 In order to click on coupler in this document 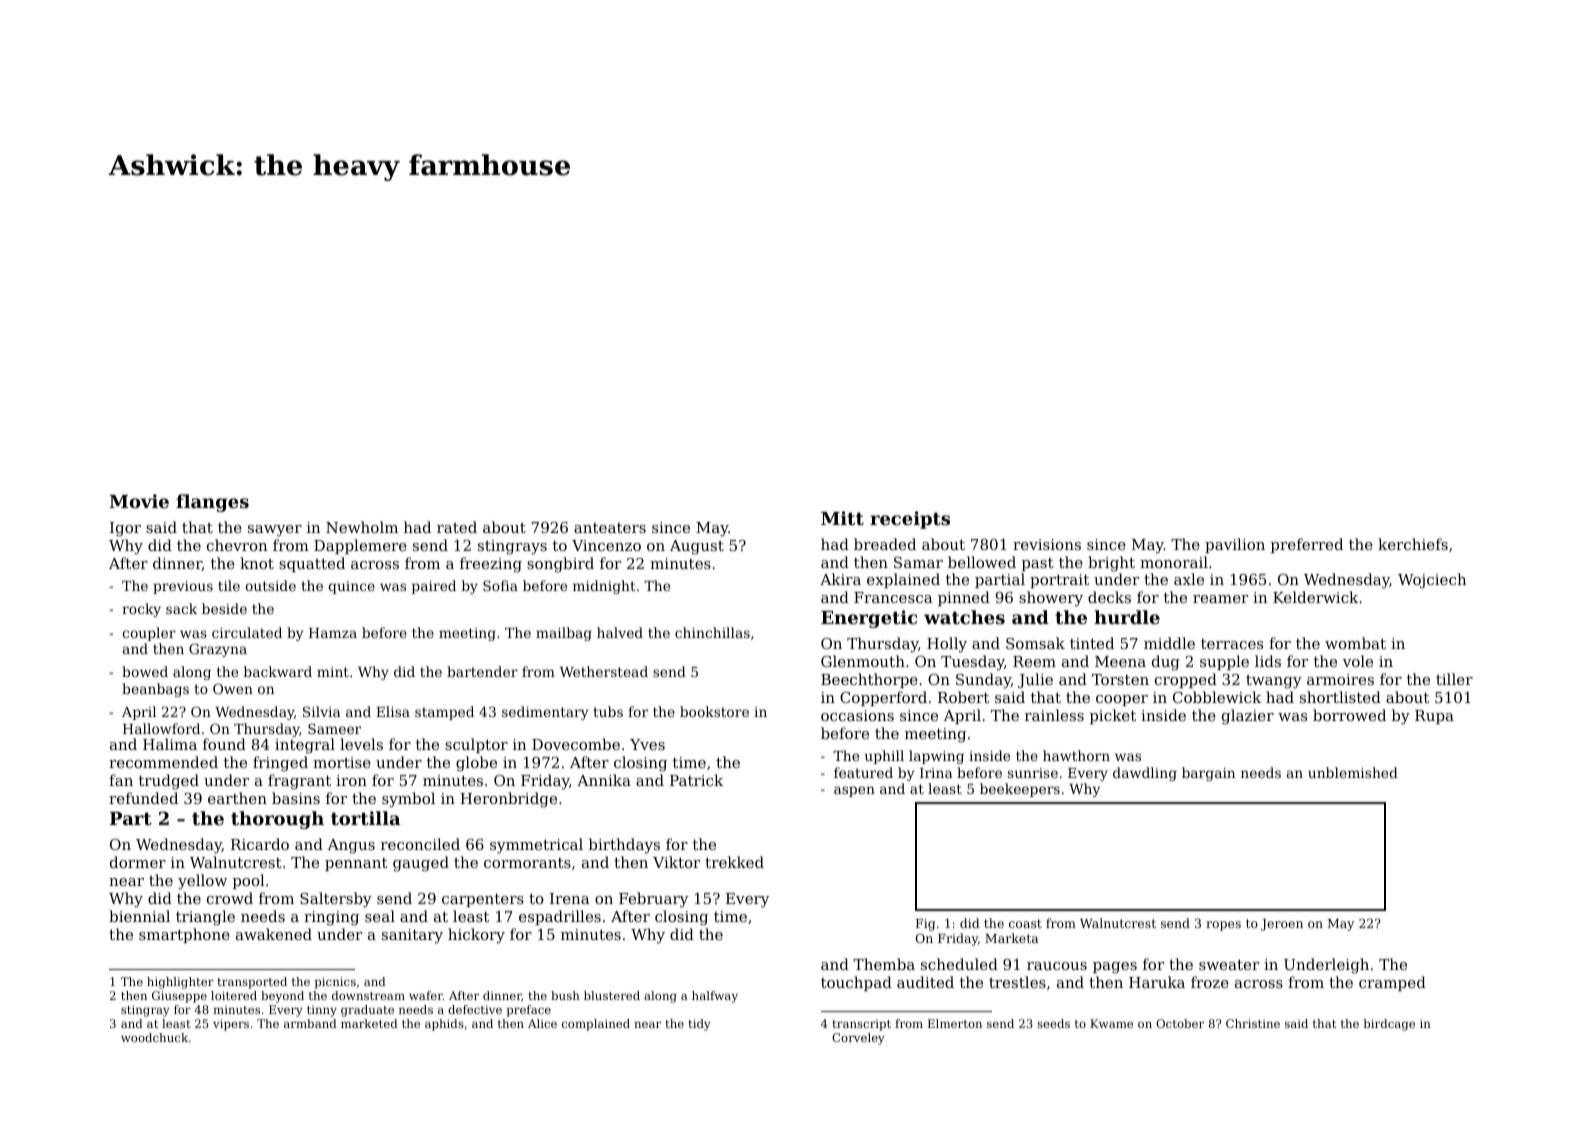, I will do `click(149, 634)`.
